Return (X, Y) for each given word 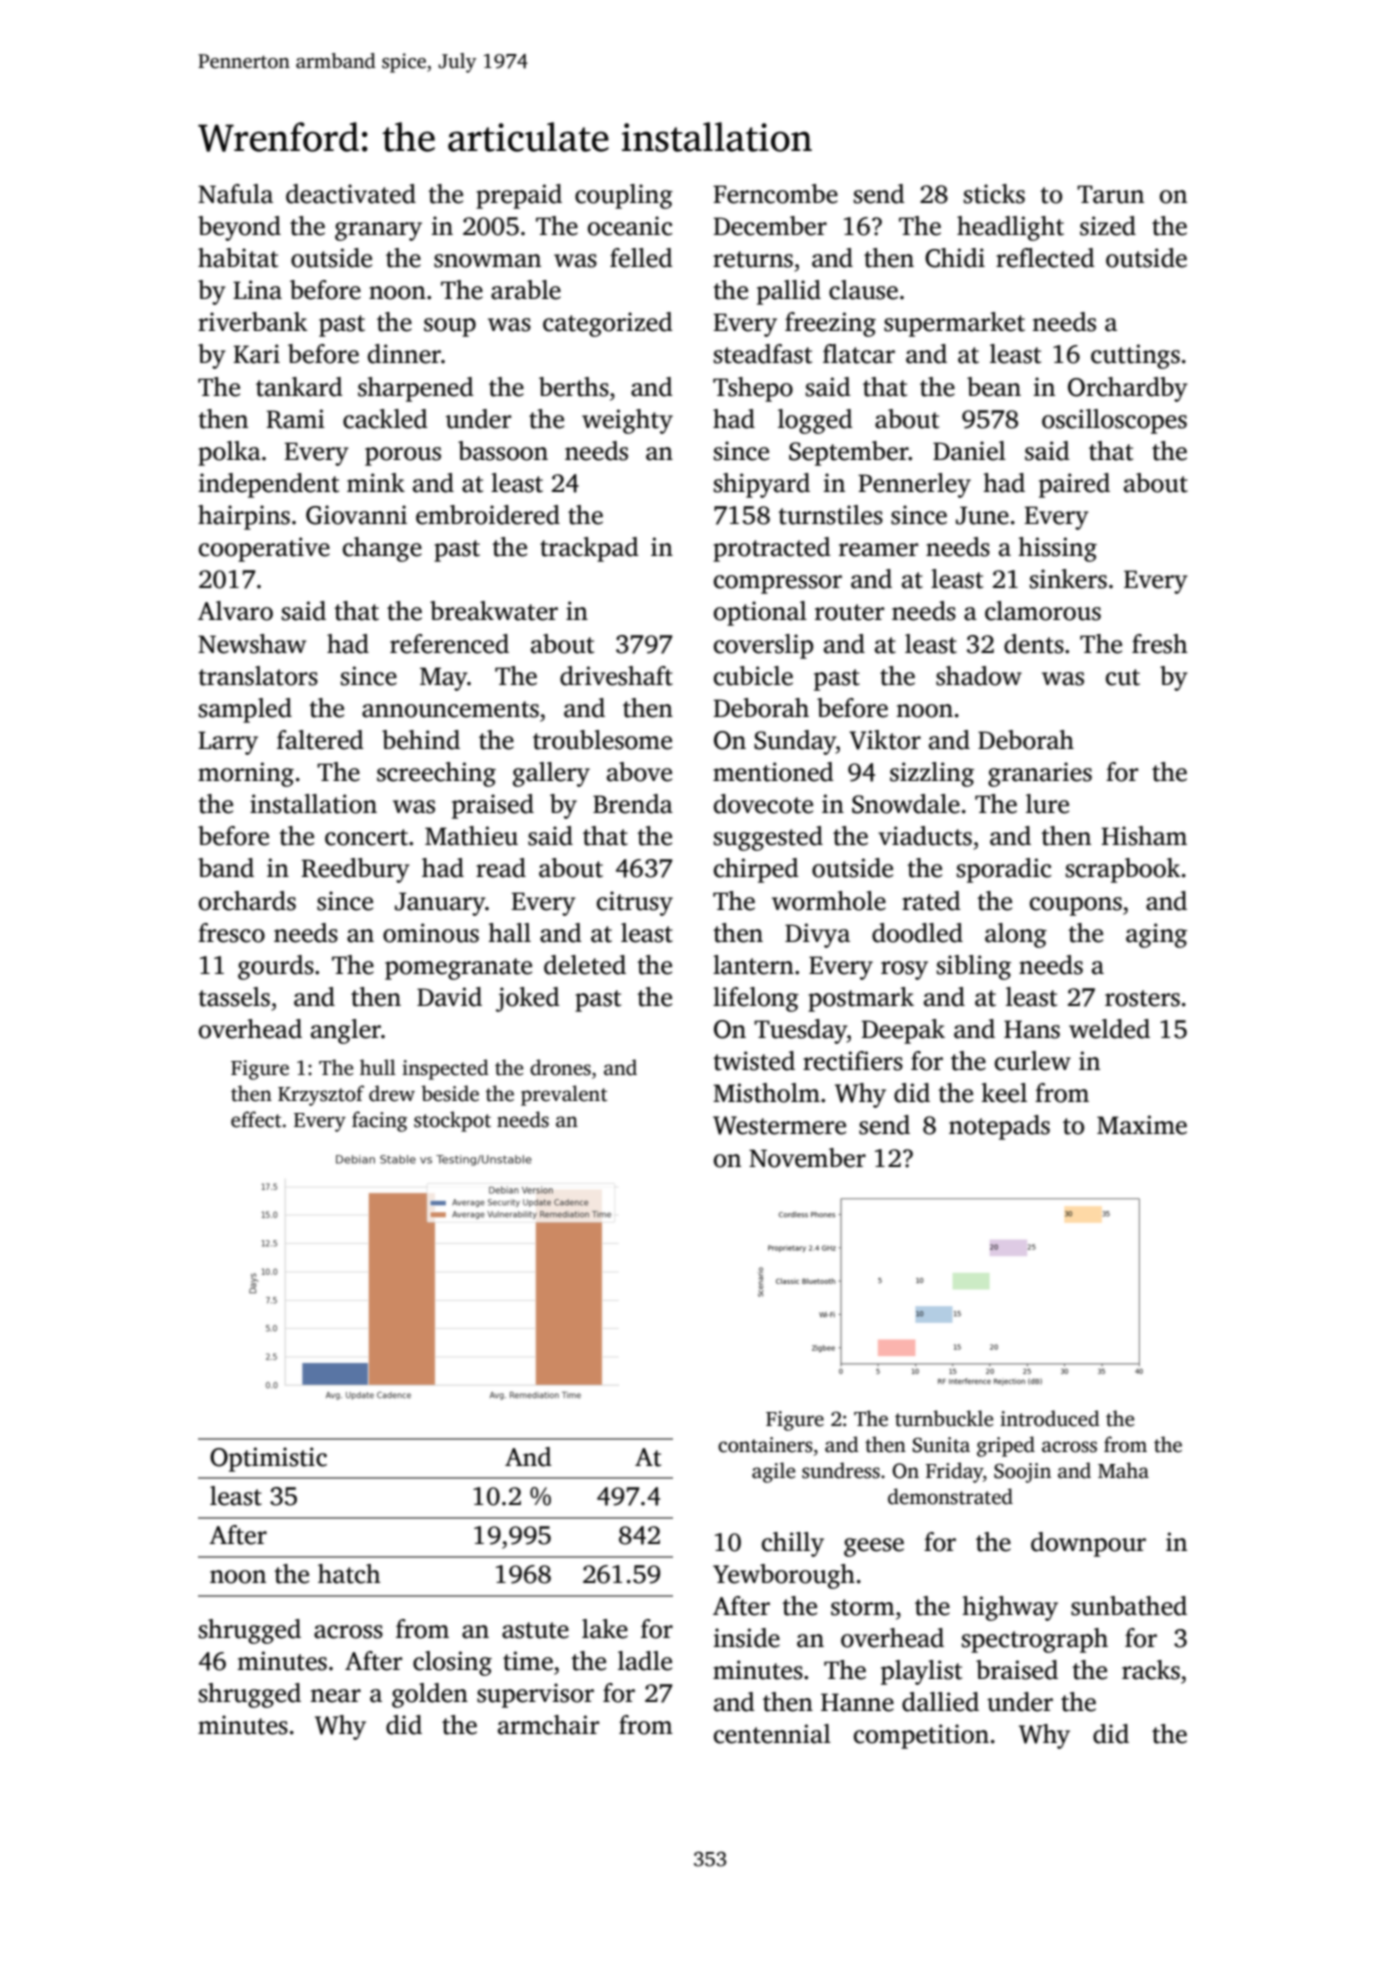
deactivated (351, 194)
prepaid (519, 196)
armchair (548, 1725)
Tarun (1110, 194)
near (335, 1696)
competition (921, 1736)
